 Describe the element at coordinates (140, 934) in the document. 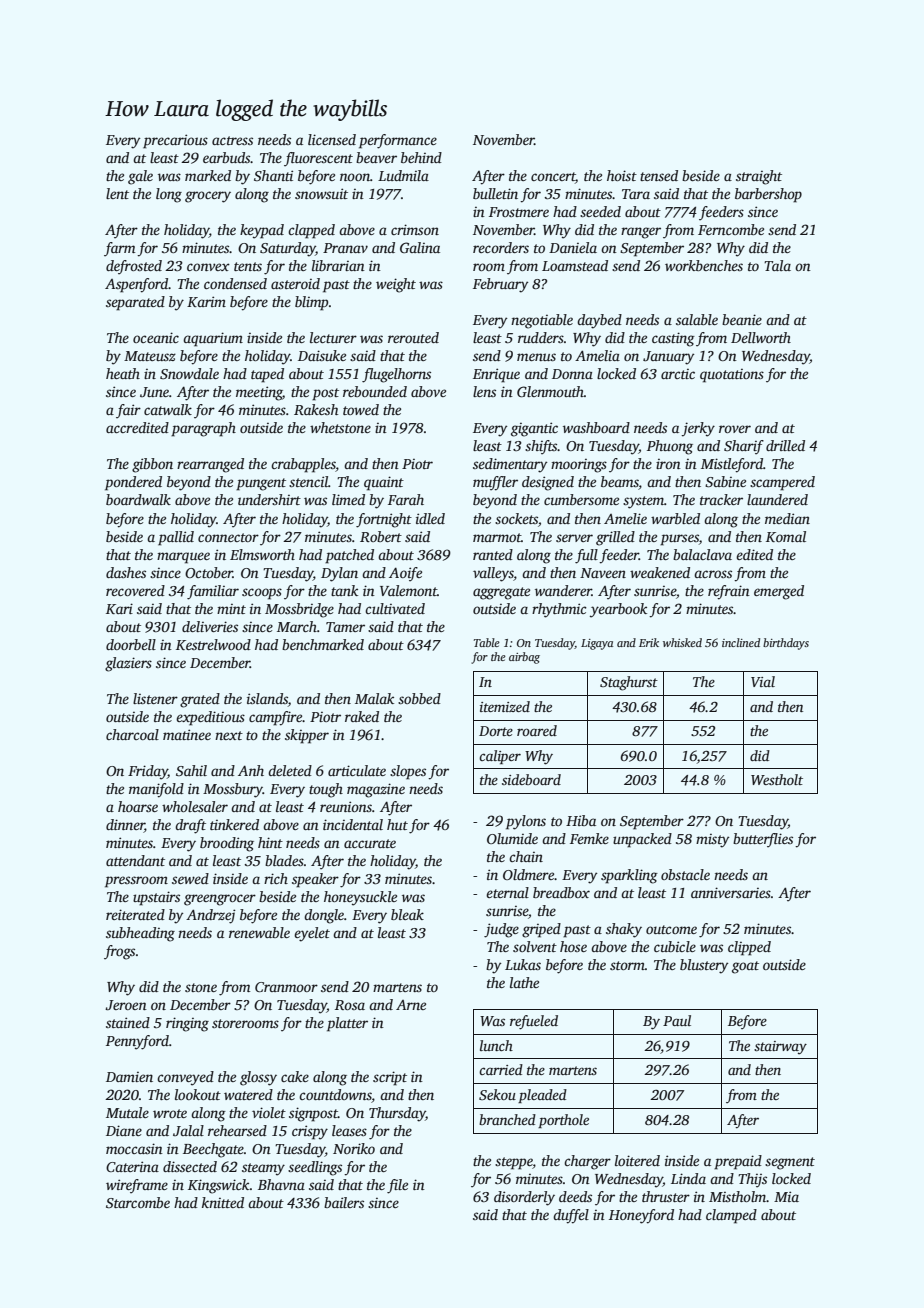

I see `subheading` at that location.
